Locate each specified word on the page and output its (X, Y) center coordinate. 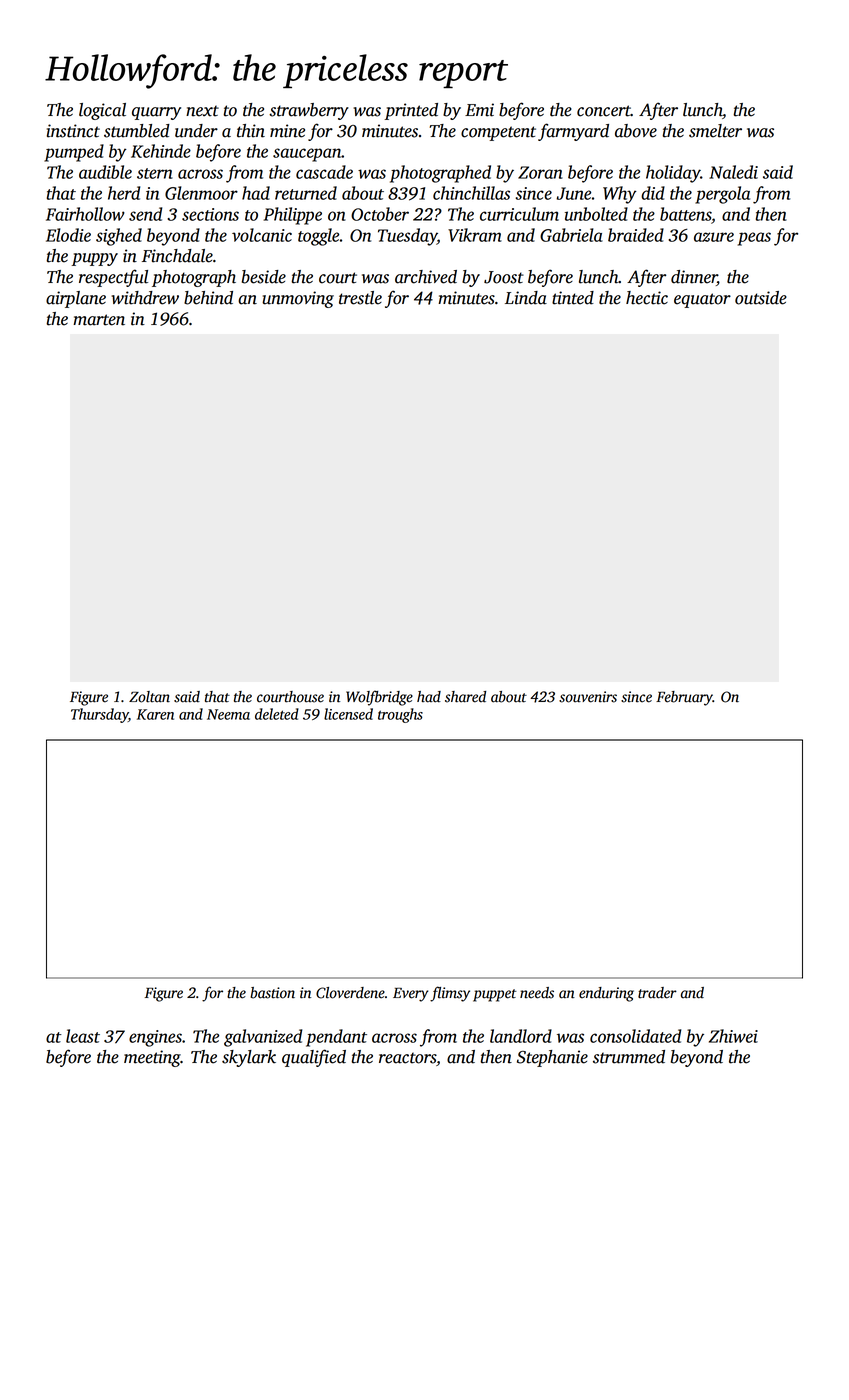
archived (426, 277)
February (684, 698)
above (636, 131)
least (83, 1036)
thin (251, 131)
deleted (277, 714)
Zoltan (149, 697)
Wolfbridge (379, 698)
